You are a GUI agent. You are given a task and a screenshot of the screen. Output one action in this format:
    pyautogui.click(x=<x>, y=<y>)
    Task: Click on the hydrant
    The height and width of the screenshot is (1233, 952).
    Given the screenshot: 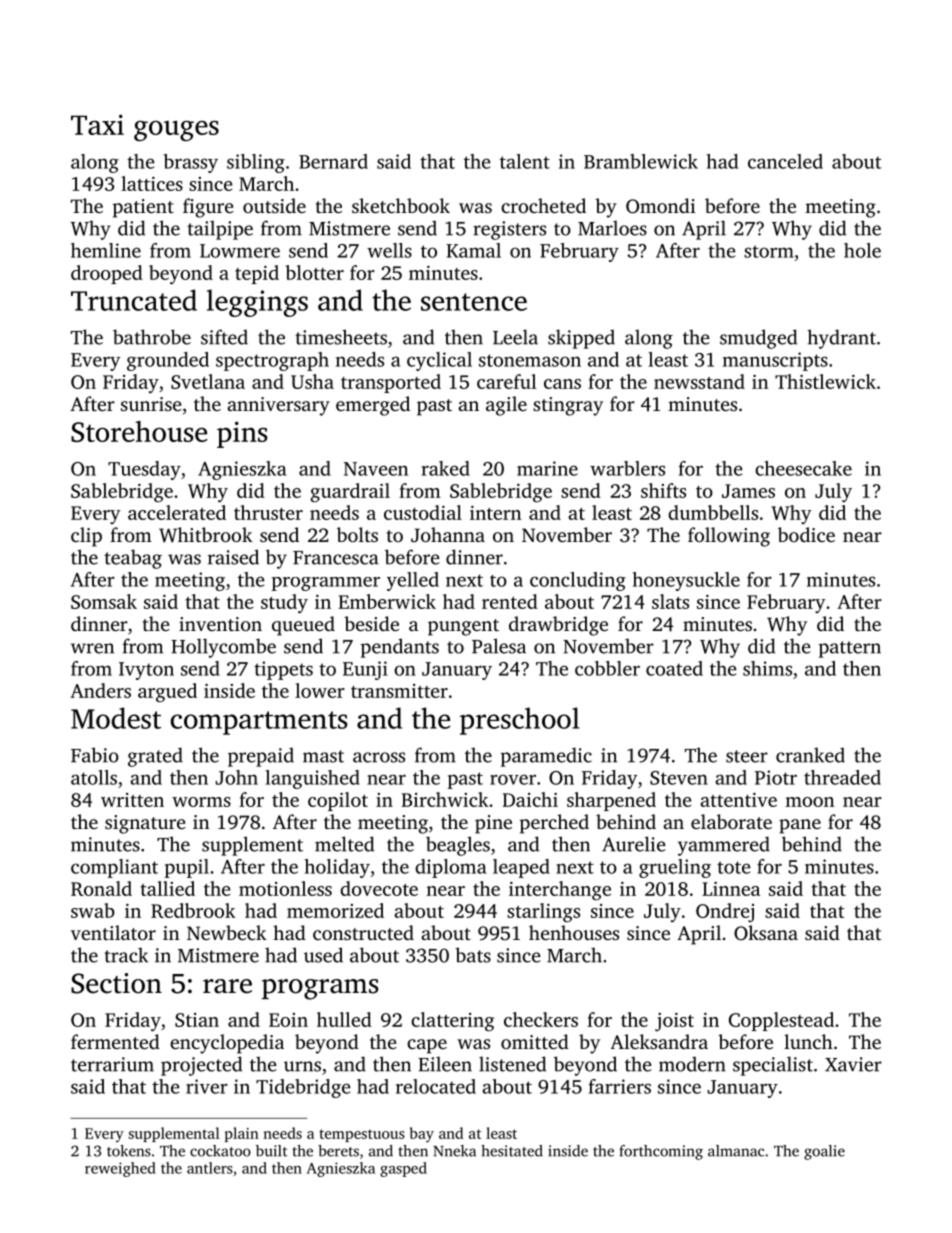 What is the action you would take?
    pyautogui.click(x=841, y=339)
